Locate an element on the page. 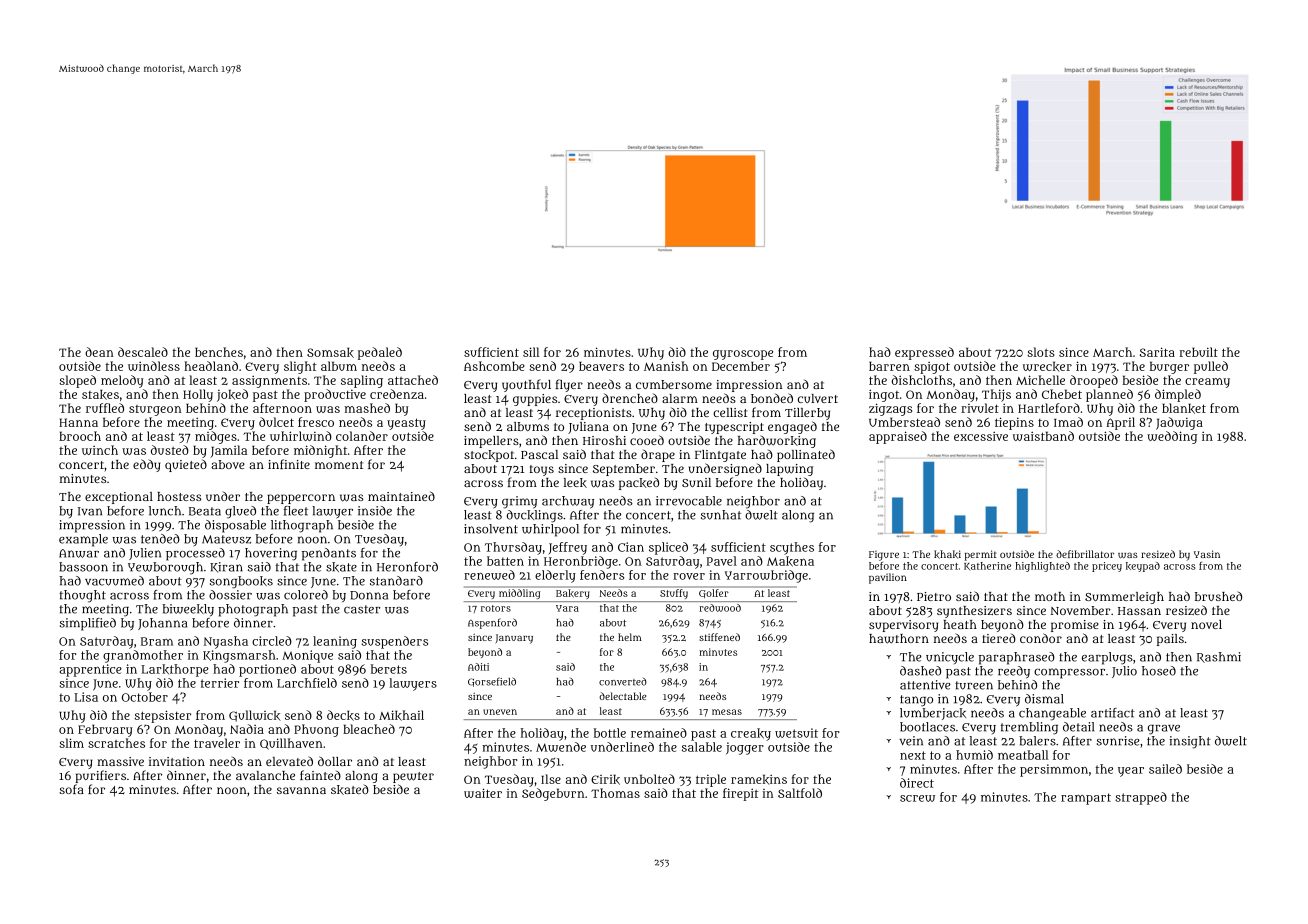  drooped is located at coordinates (1094, 381).
